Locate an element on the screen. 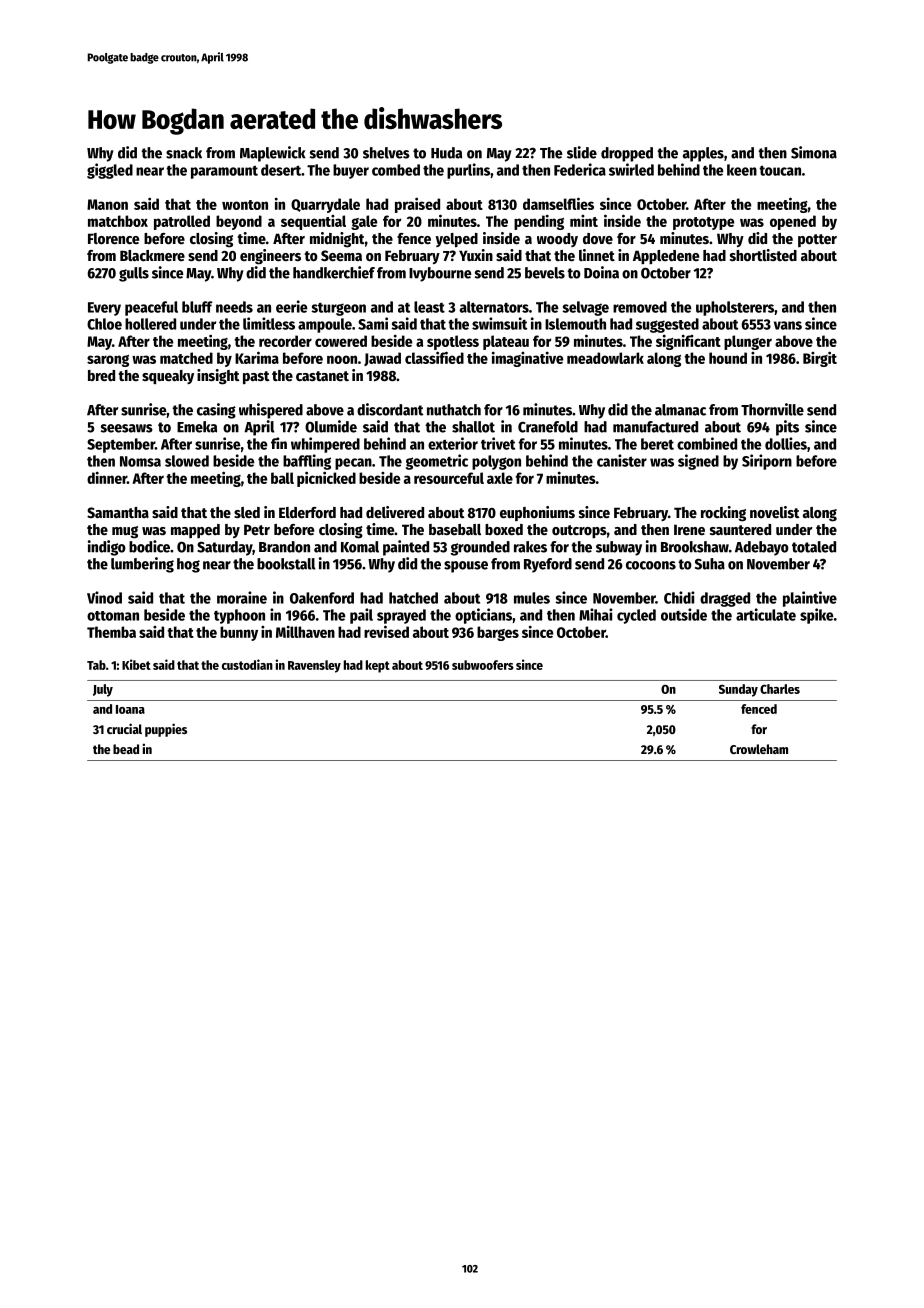 This screenshot has height=1308, width=924. dollies is located at coordinates (786, 443).
